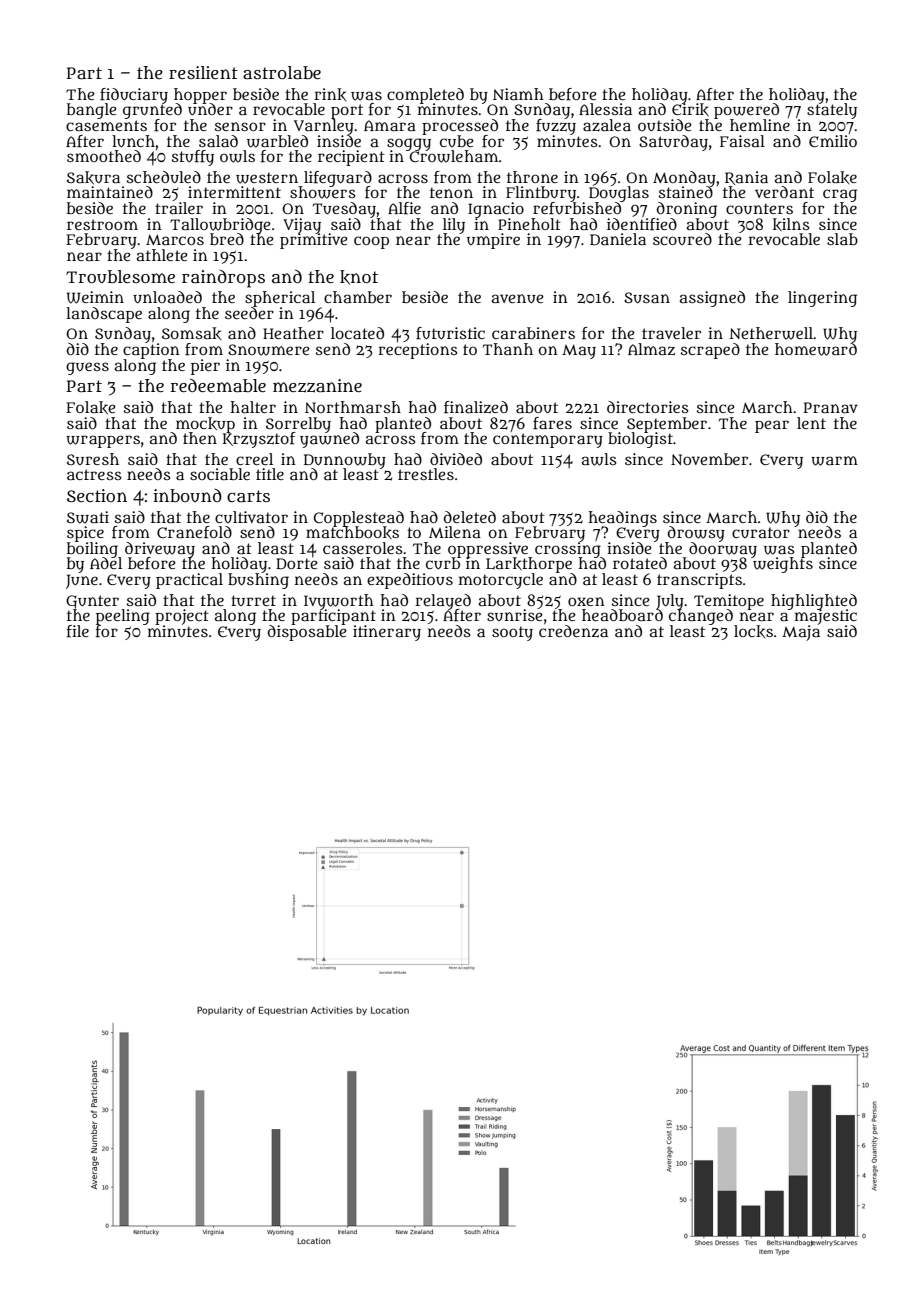 Image resolution: width=924 pixels, height=1308 pixels. Describe the element at coordinates (831, 407) in the page. I see `Pranav` at that location.
